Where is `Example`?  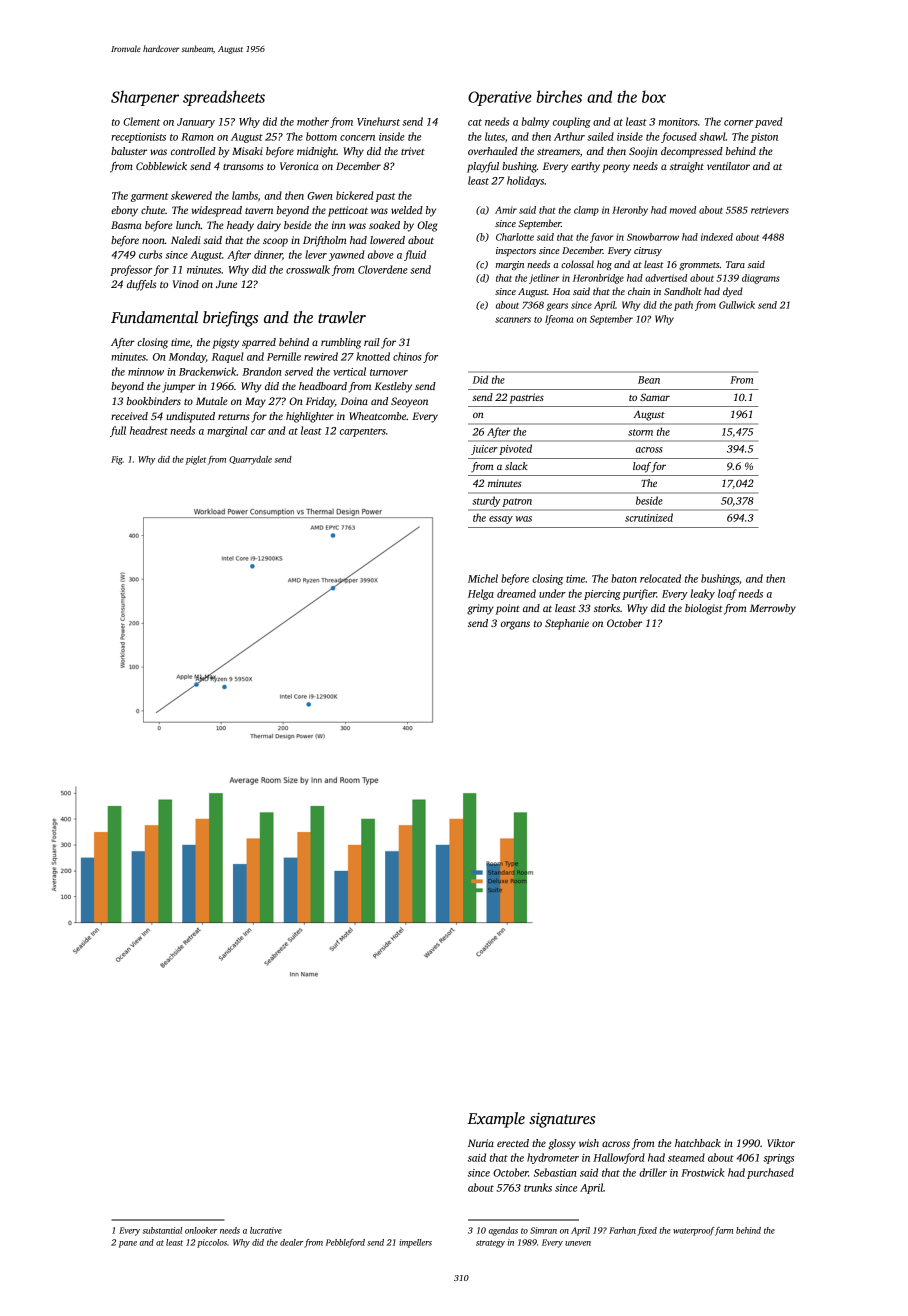
Example is located at coordinates (496, 1120).
